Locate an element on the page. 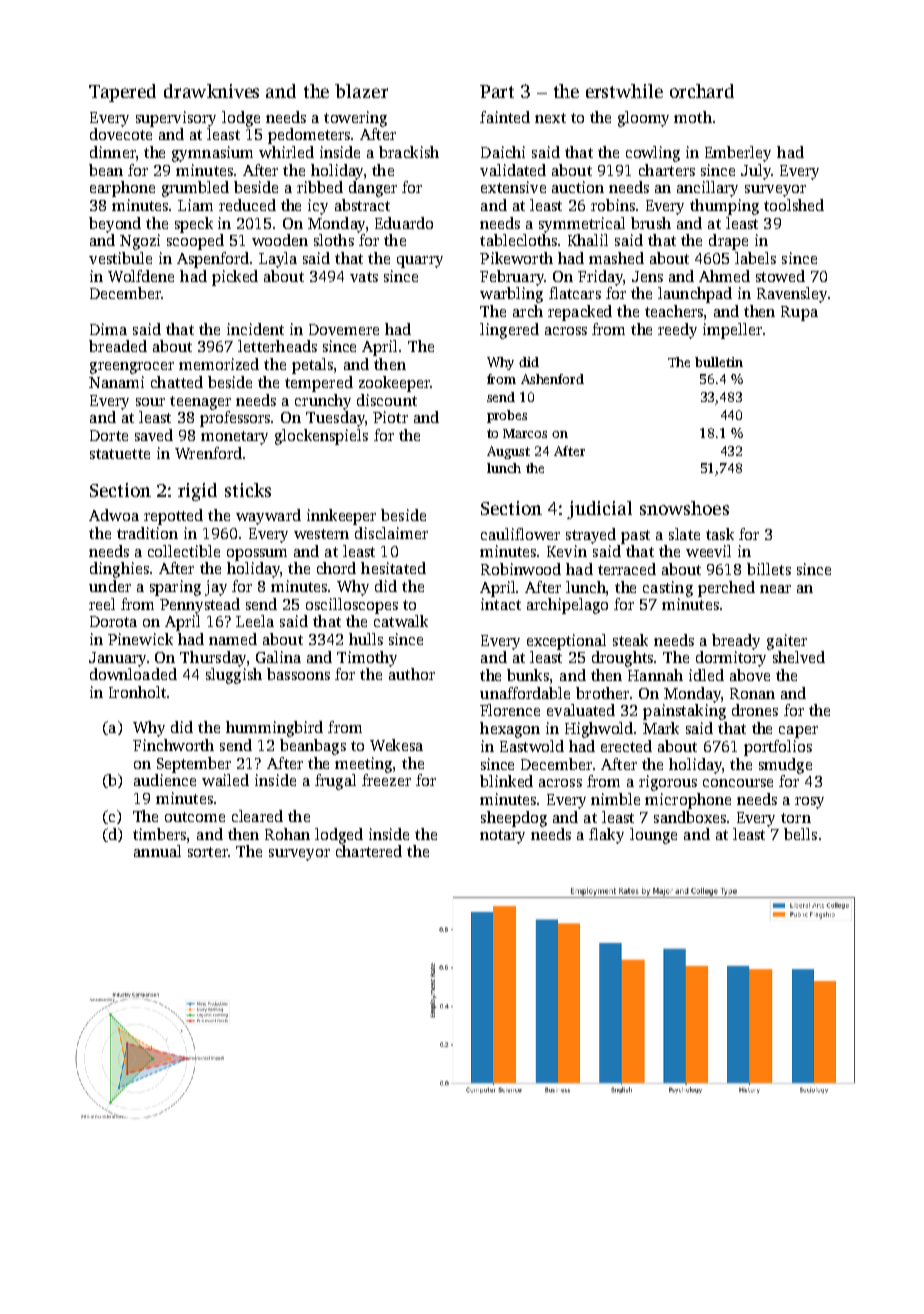 This document has height=1314, width=924. Rohan is located at coordinates (287, 834).
